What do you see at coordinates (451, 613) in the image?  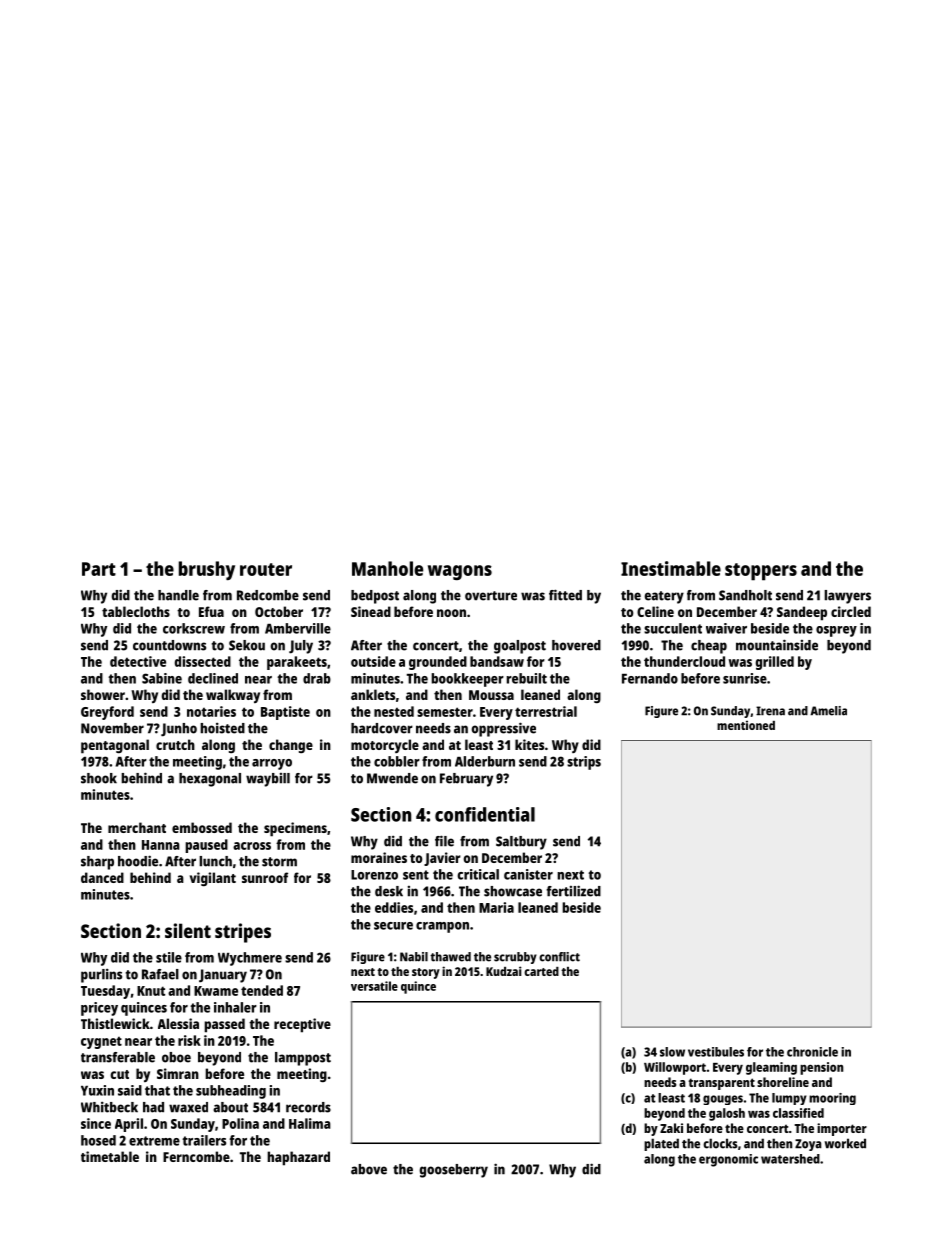 I see `noon` at bounding box center [451, 613].
